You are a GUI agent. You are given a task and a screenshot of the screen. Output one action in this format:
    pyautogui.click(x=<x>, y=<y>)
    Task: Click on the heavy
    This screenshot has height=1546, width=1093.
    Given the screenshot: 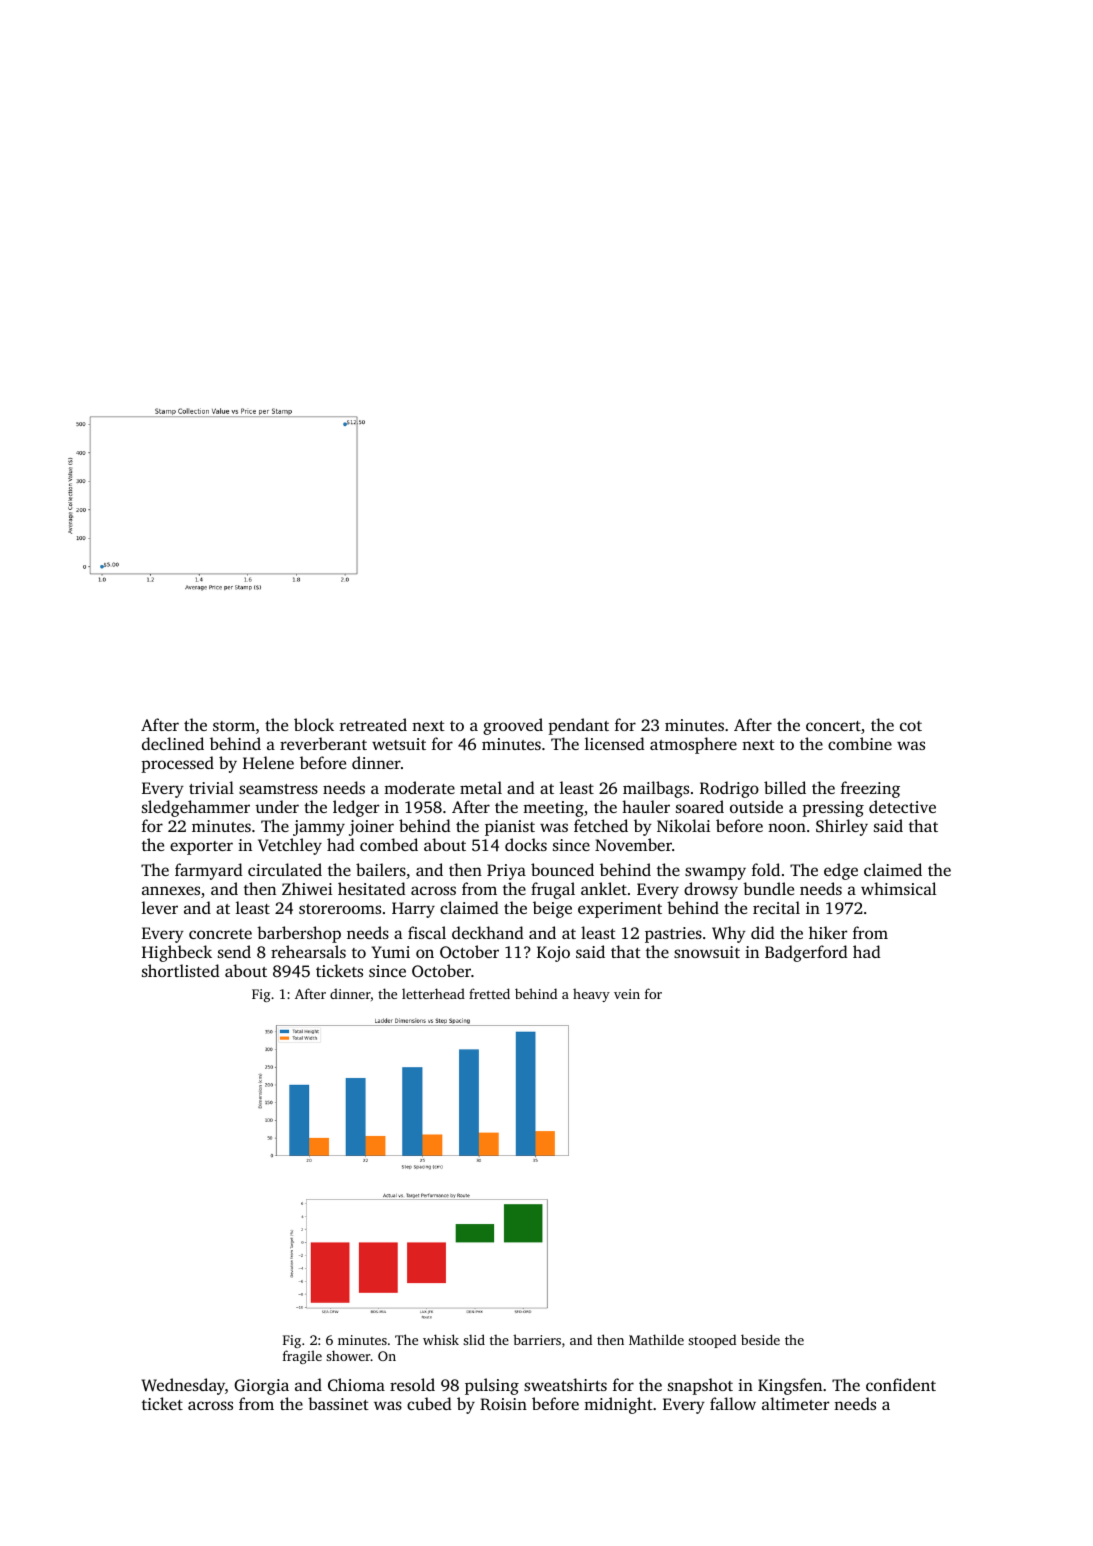 What is the action you would take?
    pyautogui.click(x=591, y=995)
